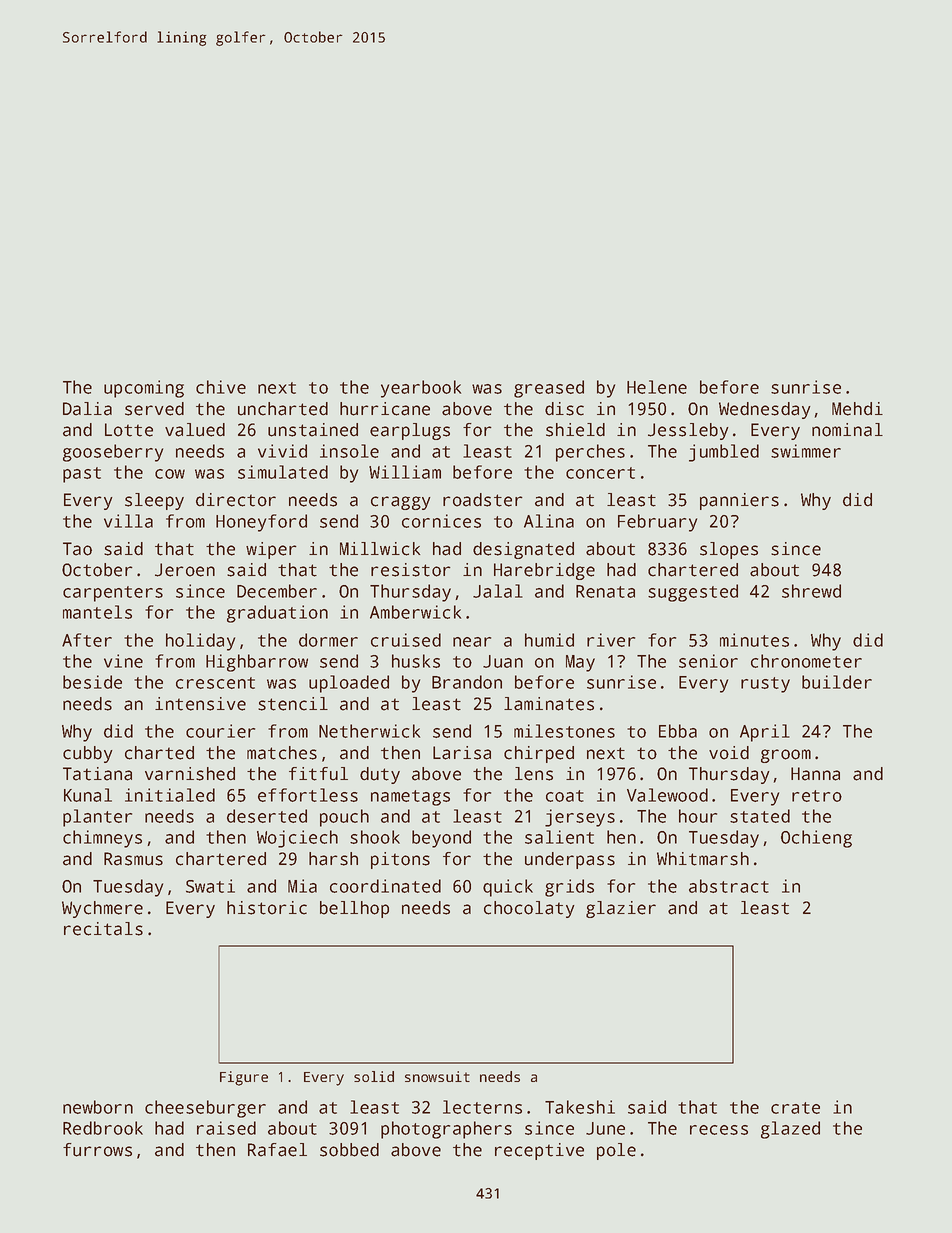 This document has height=1233, width=952. I want to click on beside, so click(92, 682).
